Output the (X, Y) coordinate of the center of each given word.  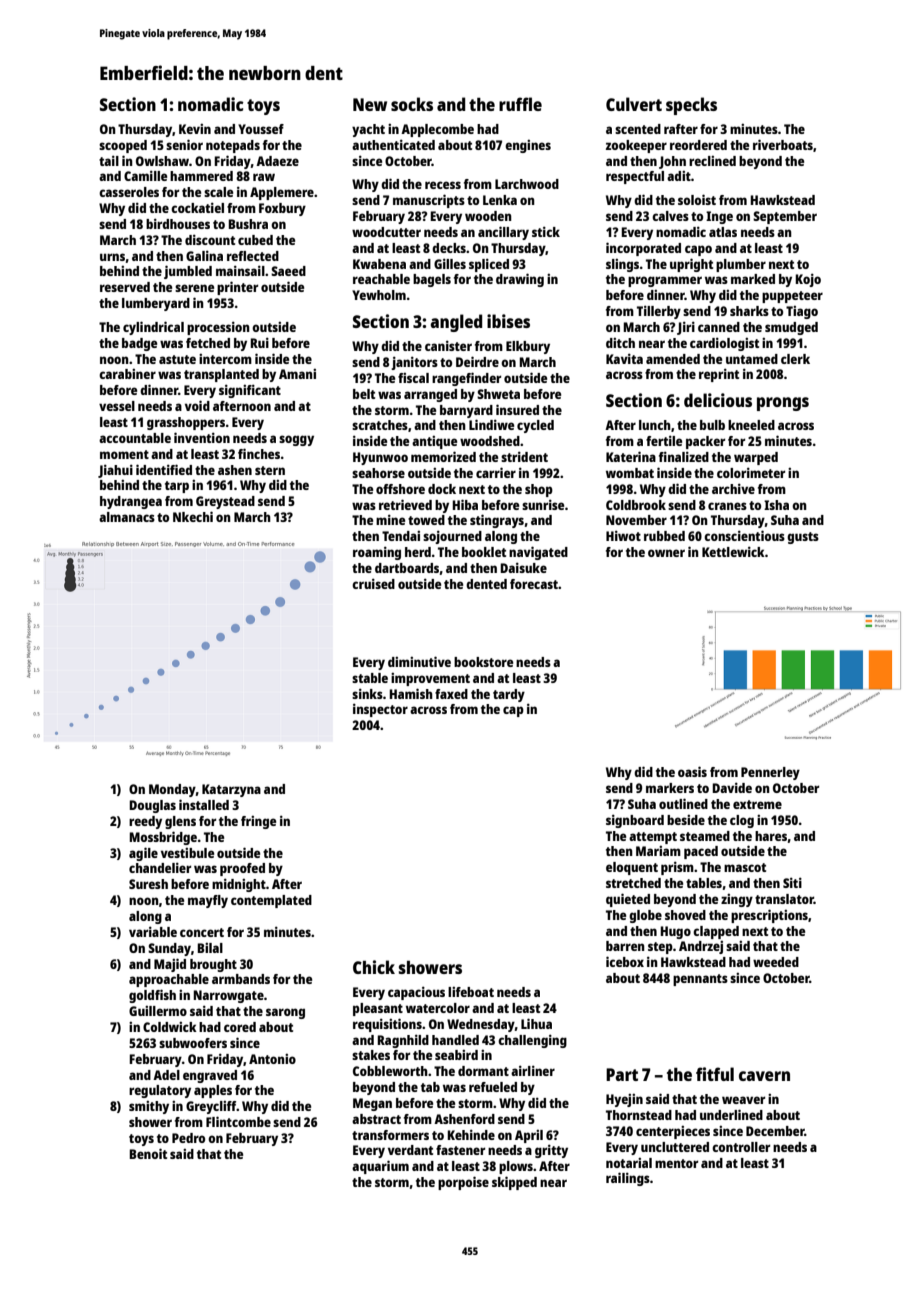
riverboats (783, 144)
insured (517, 409)
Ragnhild (403, 1041)
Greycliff (211, 1107)
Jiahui (115, 471)
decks (449, 248)
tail (109, 160)
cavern (764, 1076)
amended (673, 359)
